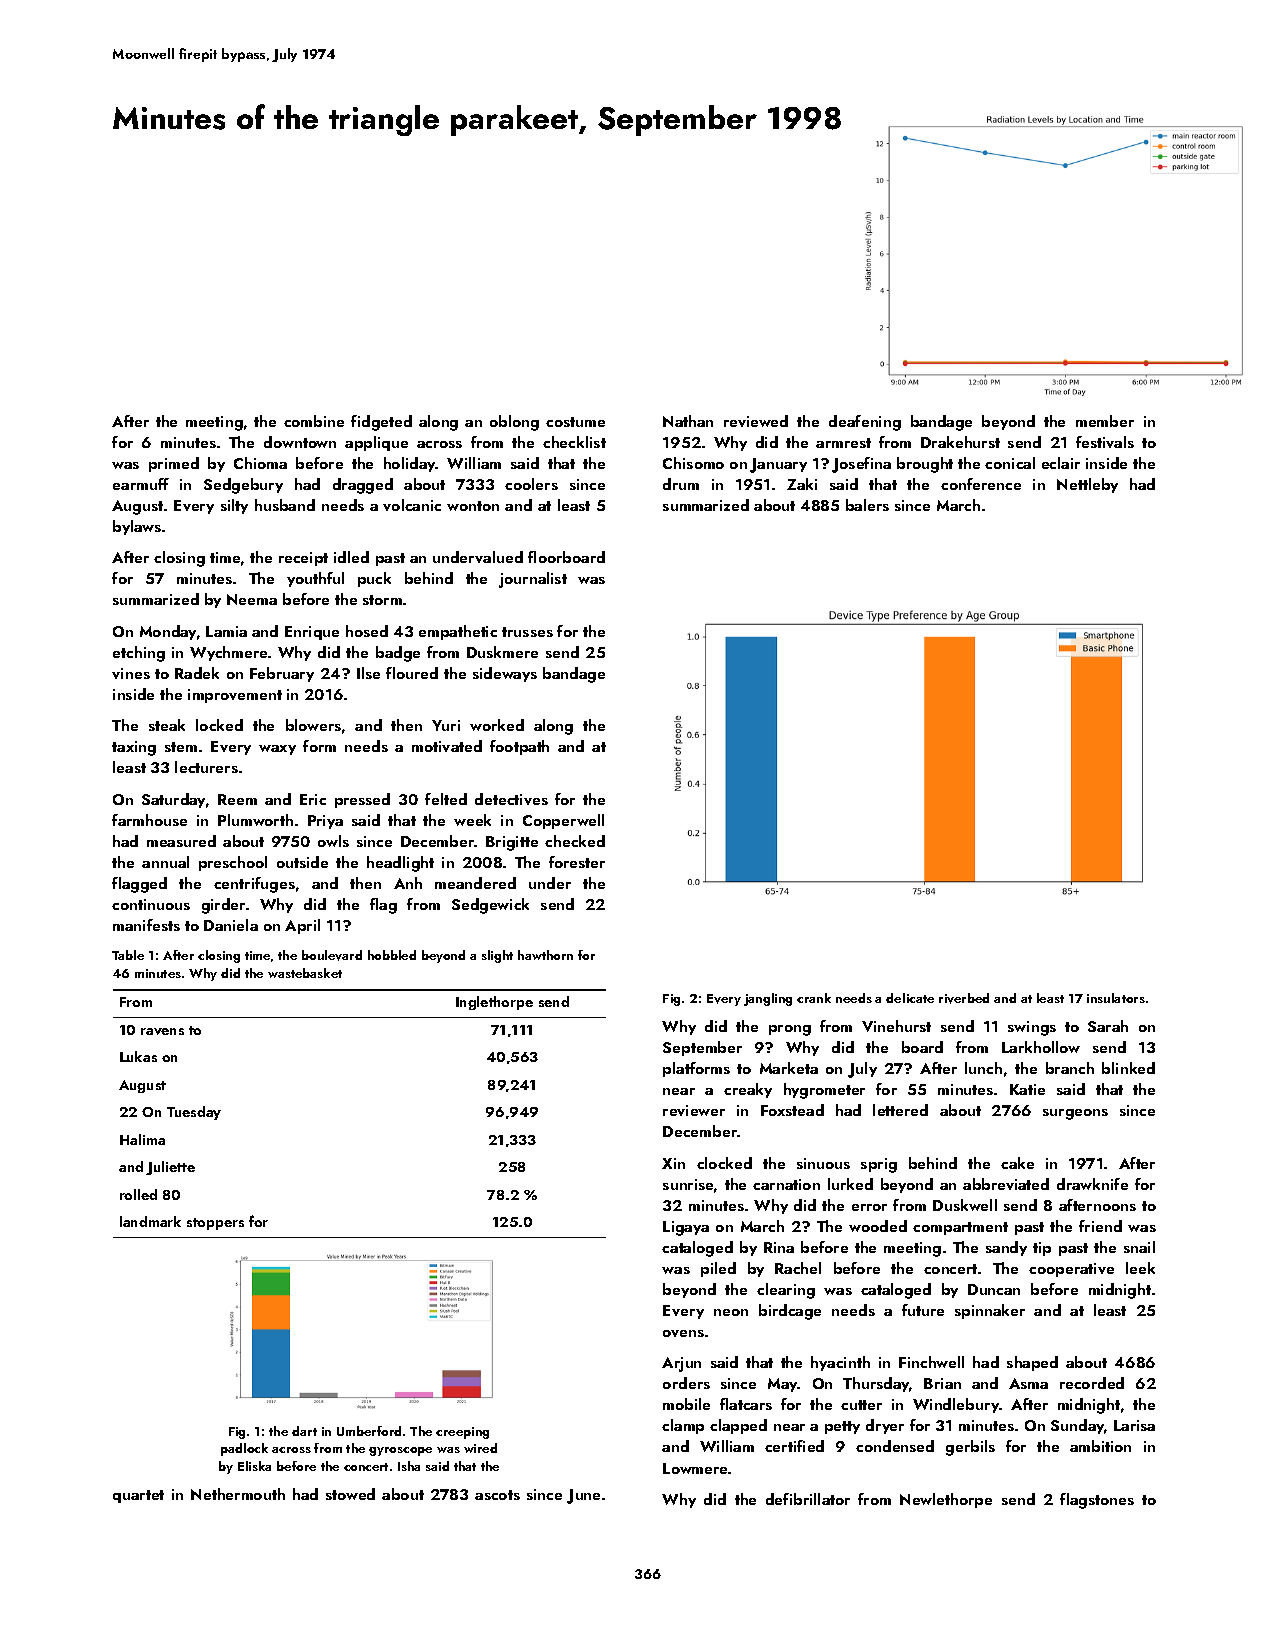  What do you see at coordinates (312, 633) in the document?
I see `Enrique` at bounding box center [312, 633].
